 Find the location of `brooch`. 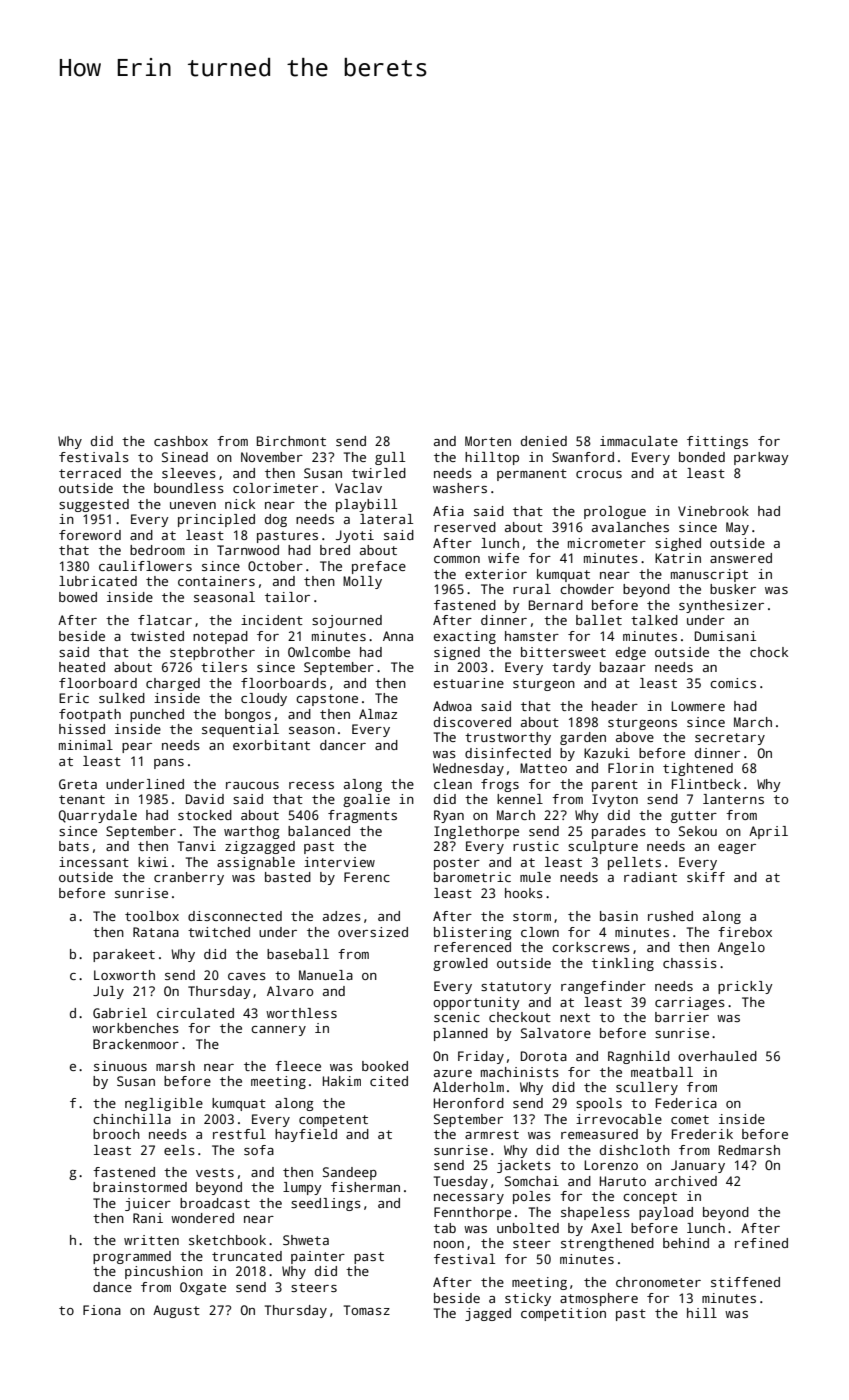

brooch is located at coordinates (116, 1134).
